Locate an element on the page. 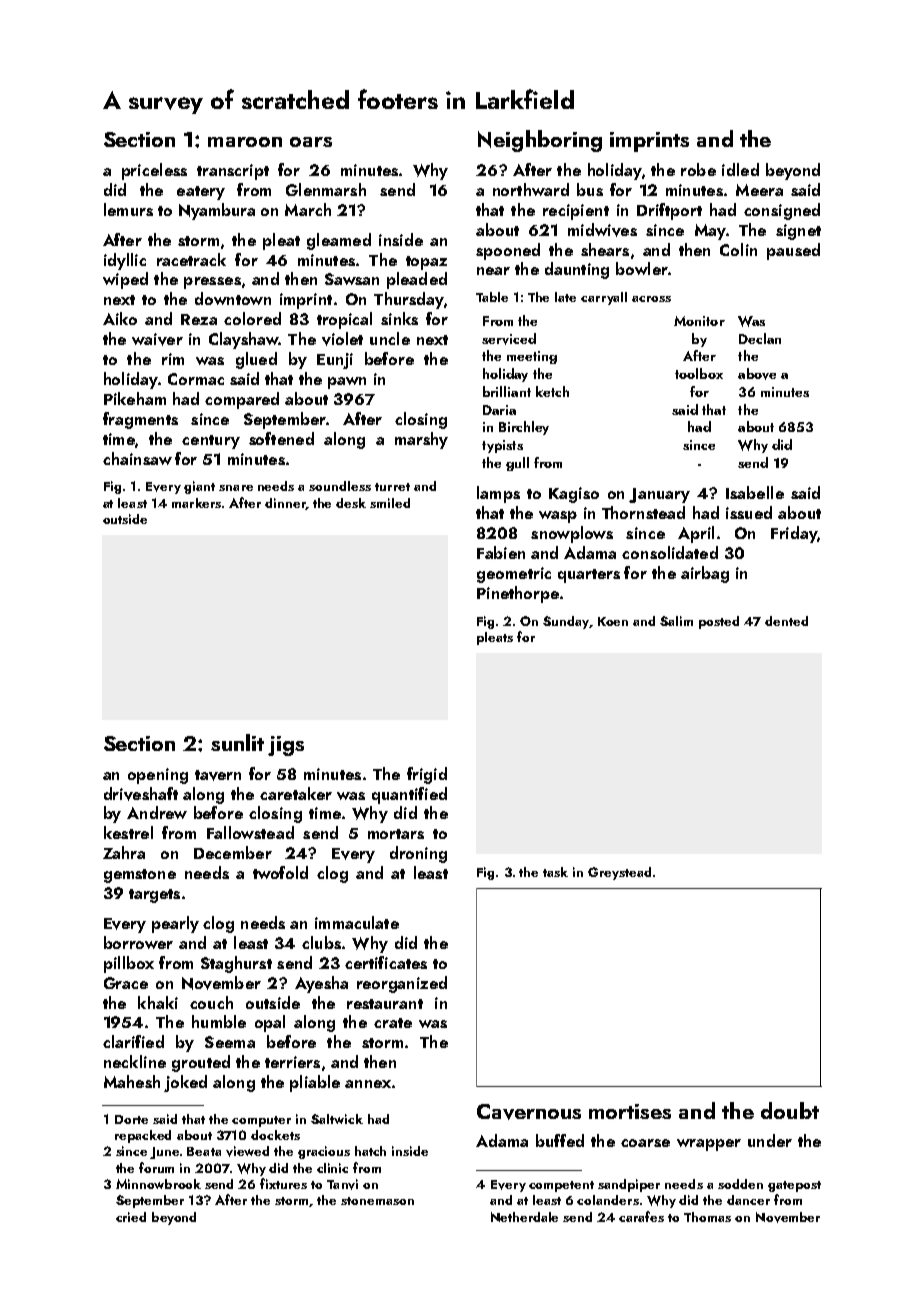 This image has height=1308, width=924. idyllic is located at coordinates (125, 261).
